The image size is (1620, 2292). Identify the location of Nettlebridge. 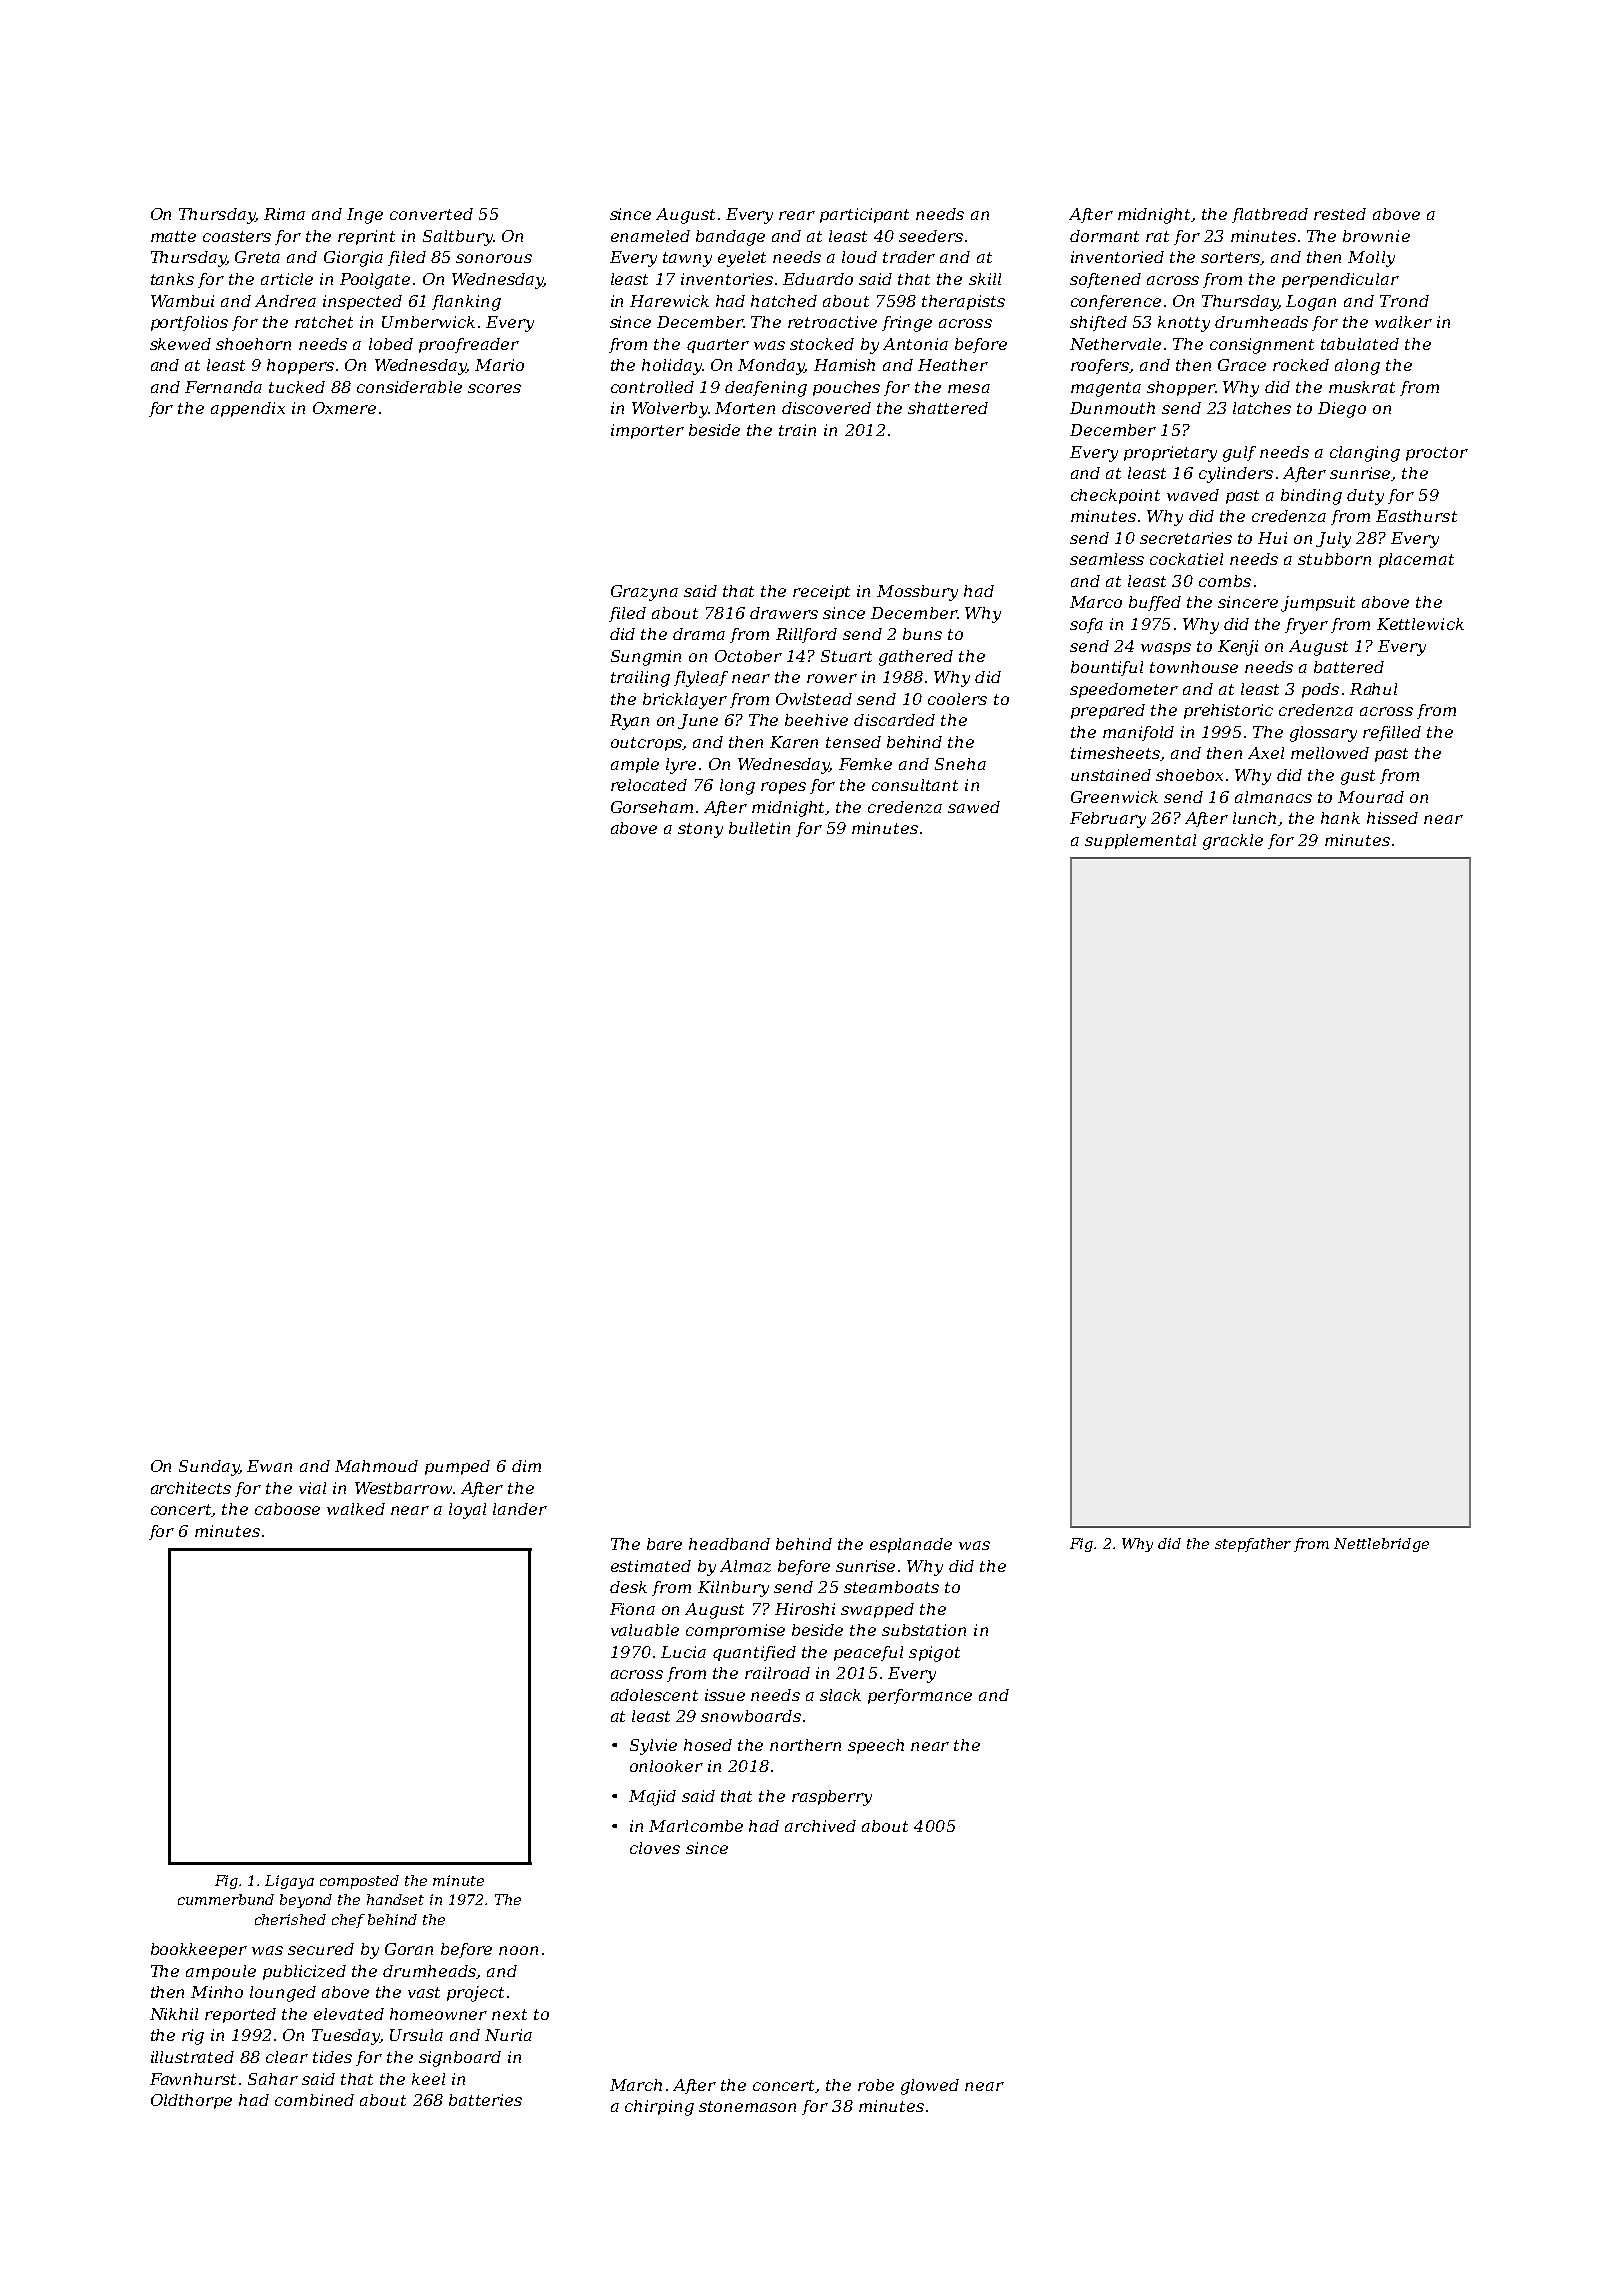
(1381, 1545).
